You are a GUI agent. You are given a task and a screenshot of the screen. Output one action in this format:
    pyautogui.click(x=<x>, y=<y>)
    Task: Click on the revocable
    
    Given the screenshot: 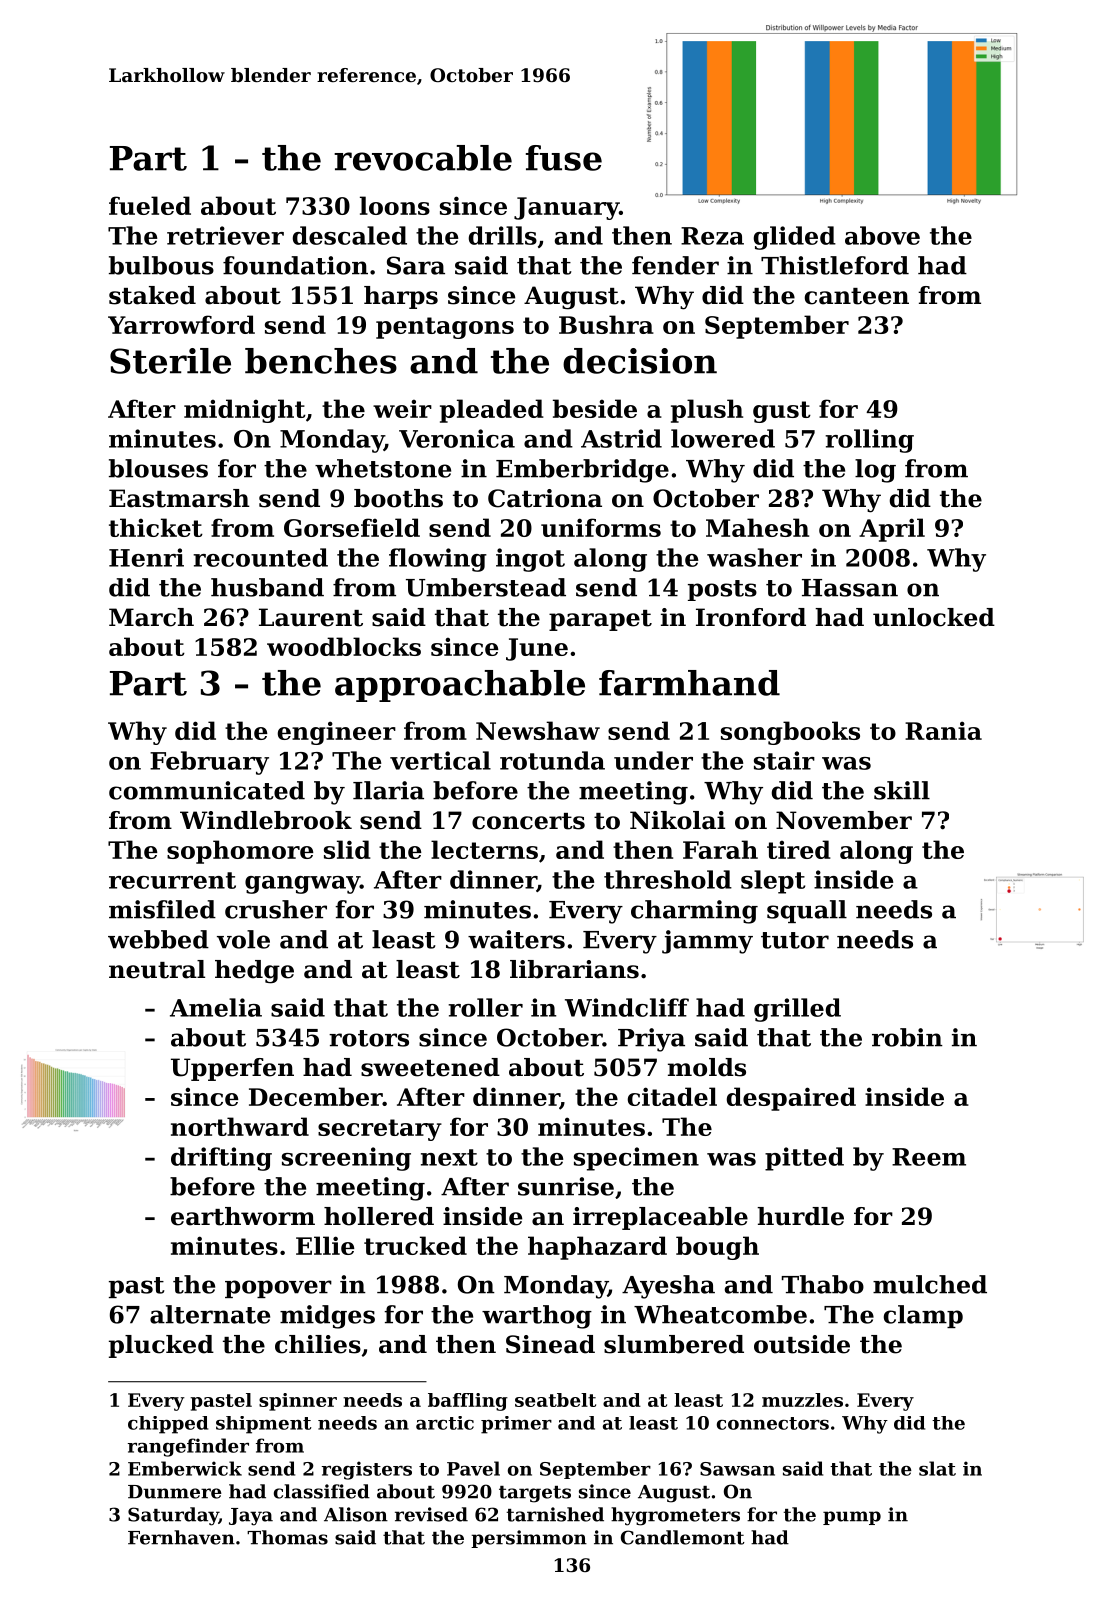 What is the action you would take?
    pyautogui.click(x=423, y=158)
